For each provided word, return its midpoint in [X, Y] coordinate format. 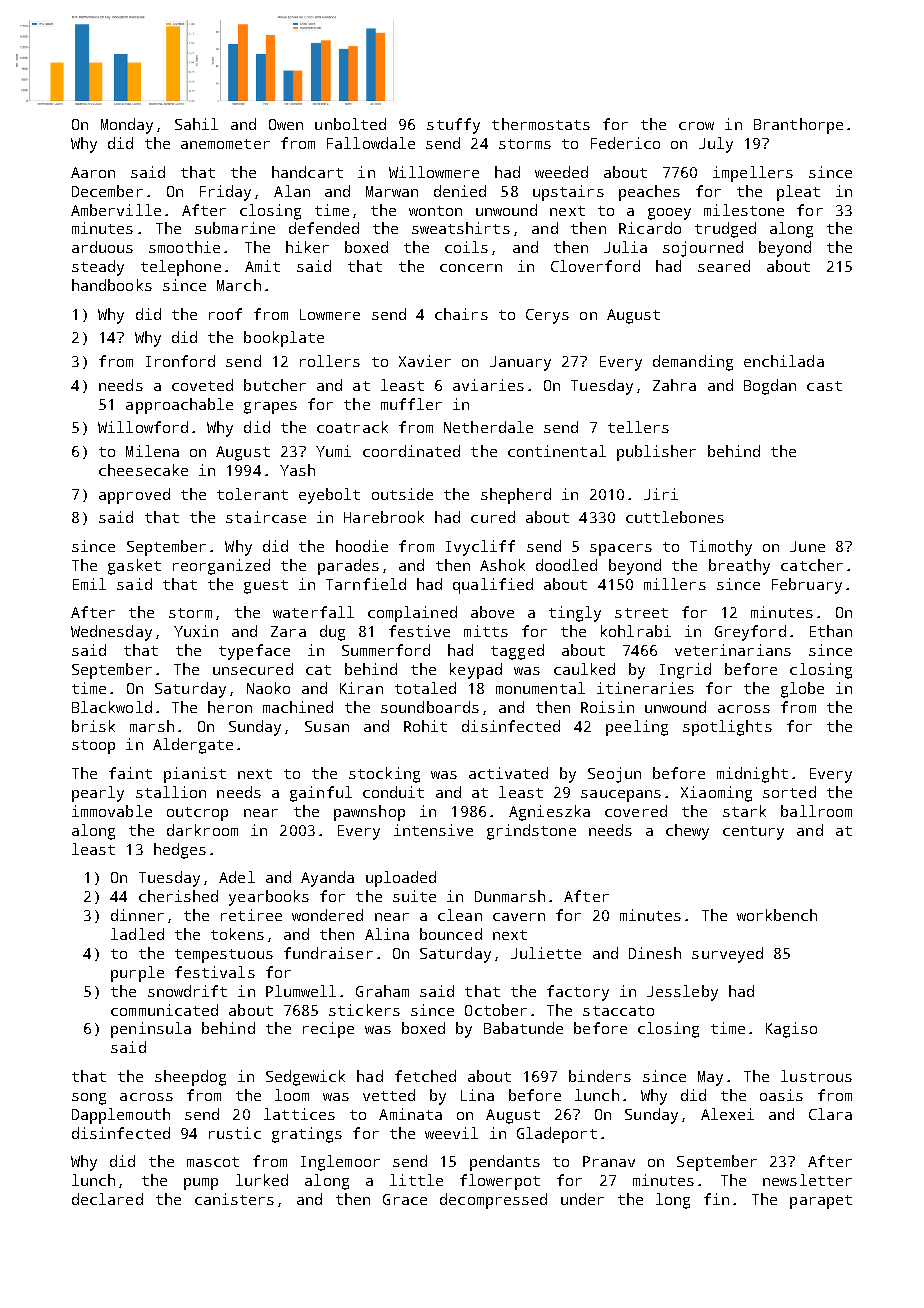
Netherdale [488, 427]
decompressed [493, 1201]
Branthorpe [798, 126]
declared [107, 1199]
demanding [693, 363]
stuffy [453, 126]
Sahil [196, 124]
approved [134, 496]
